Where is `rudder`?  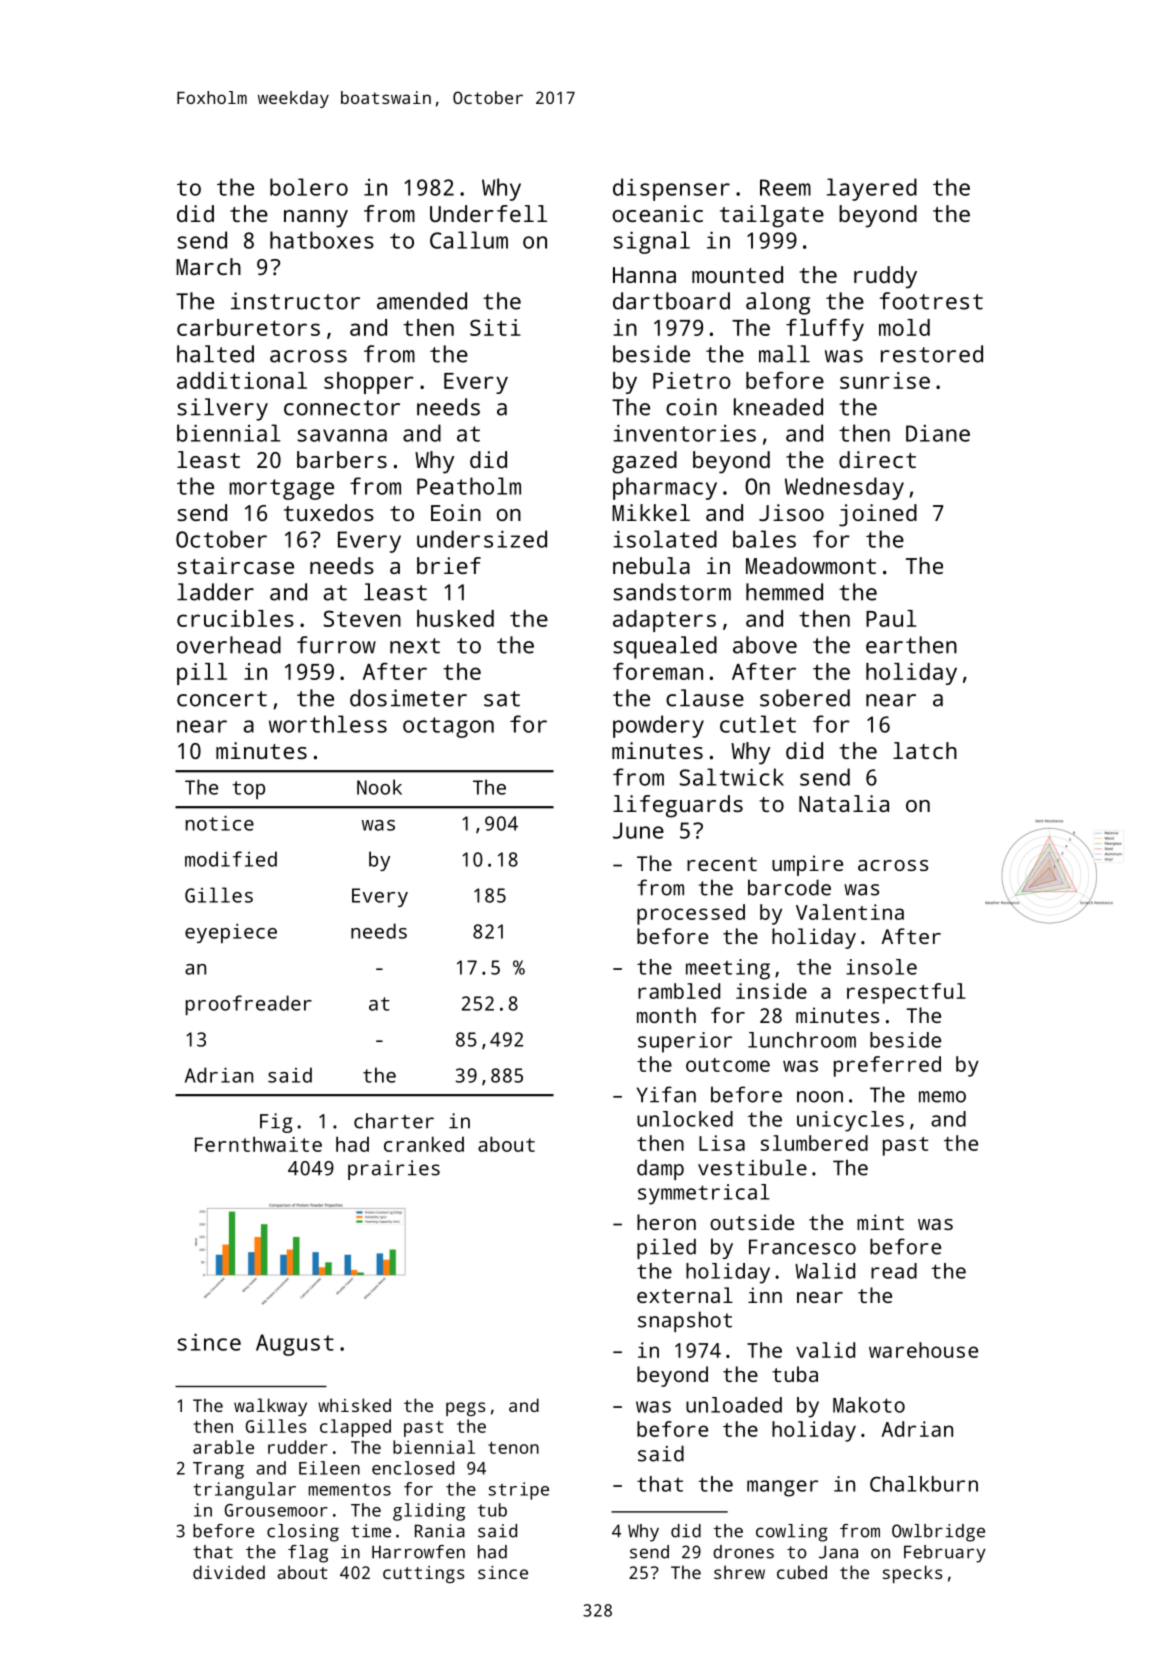 rudder is located at coordinates (298, 1447).
